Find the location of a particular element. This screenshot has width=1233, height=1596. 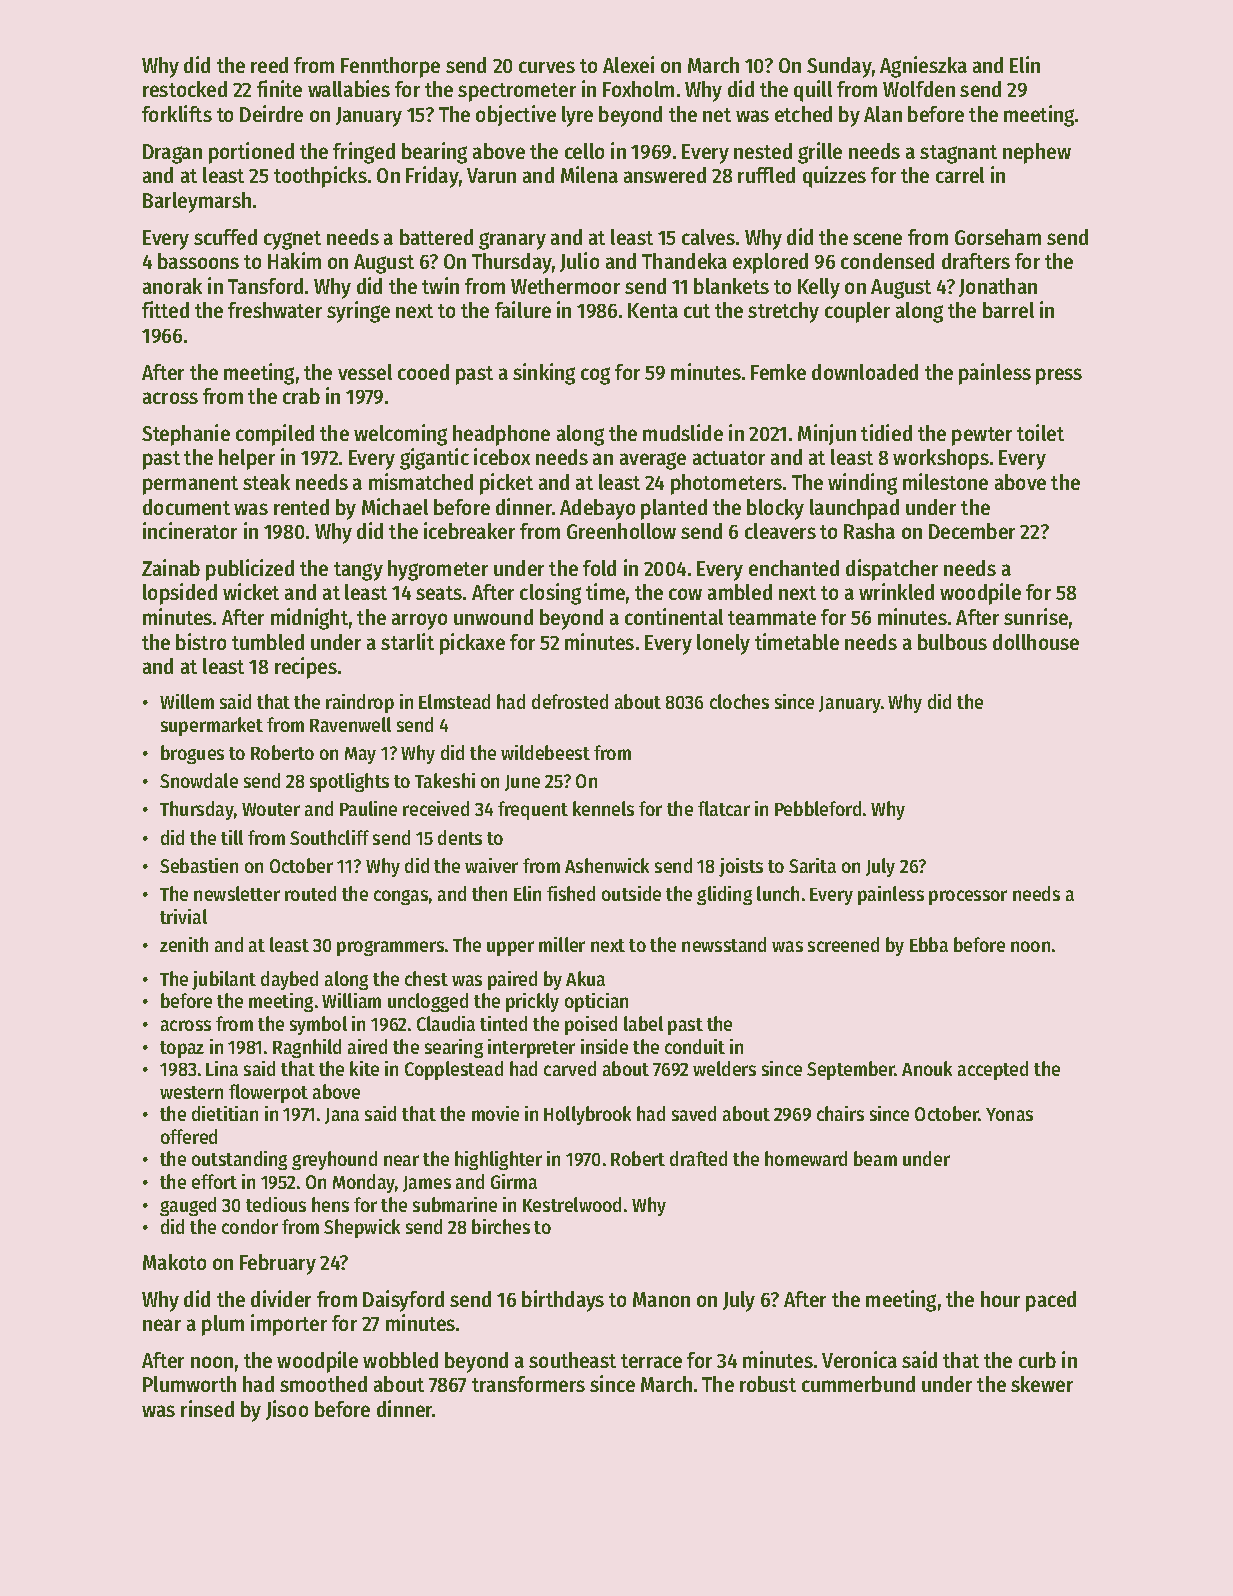

Agnieszka is located at coordinates (923, 67).
